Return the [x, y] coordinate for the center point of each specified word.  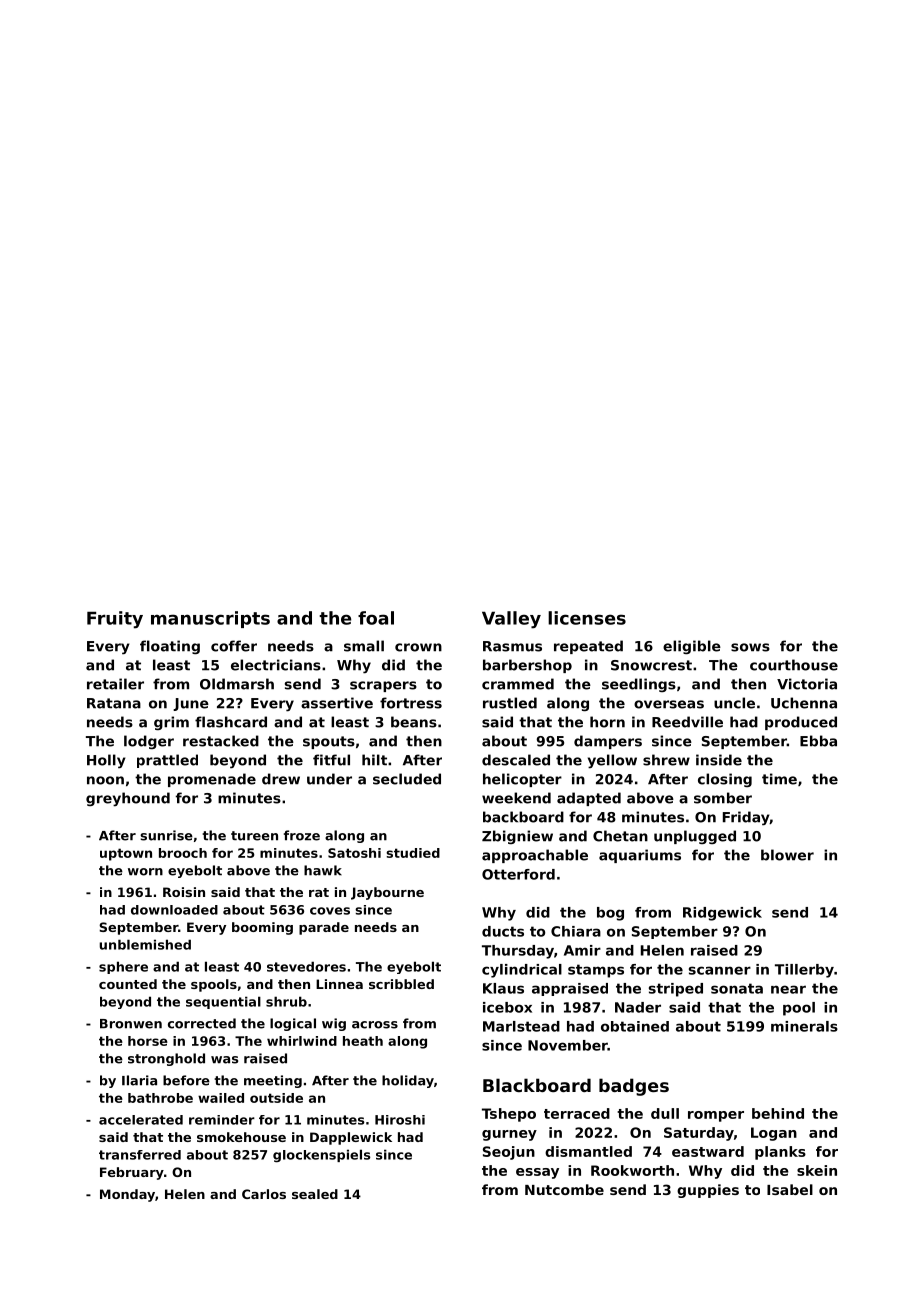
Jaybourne [387, 893]
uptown [126, 854]
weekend [516, 798]
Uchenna [804, 703]
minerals [804, 1026]
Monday [127, 1195]
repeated [588, 647]
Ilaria [139, 1080]
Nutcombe [564, 1189]
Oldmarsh [237, 684]
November [568, 1045]
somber [723, 798]
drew [281, 779]
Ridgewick [722, 914]
